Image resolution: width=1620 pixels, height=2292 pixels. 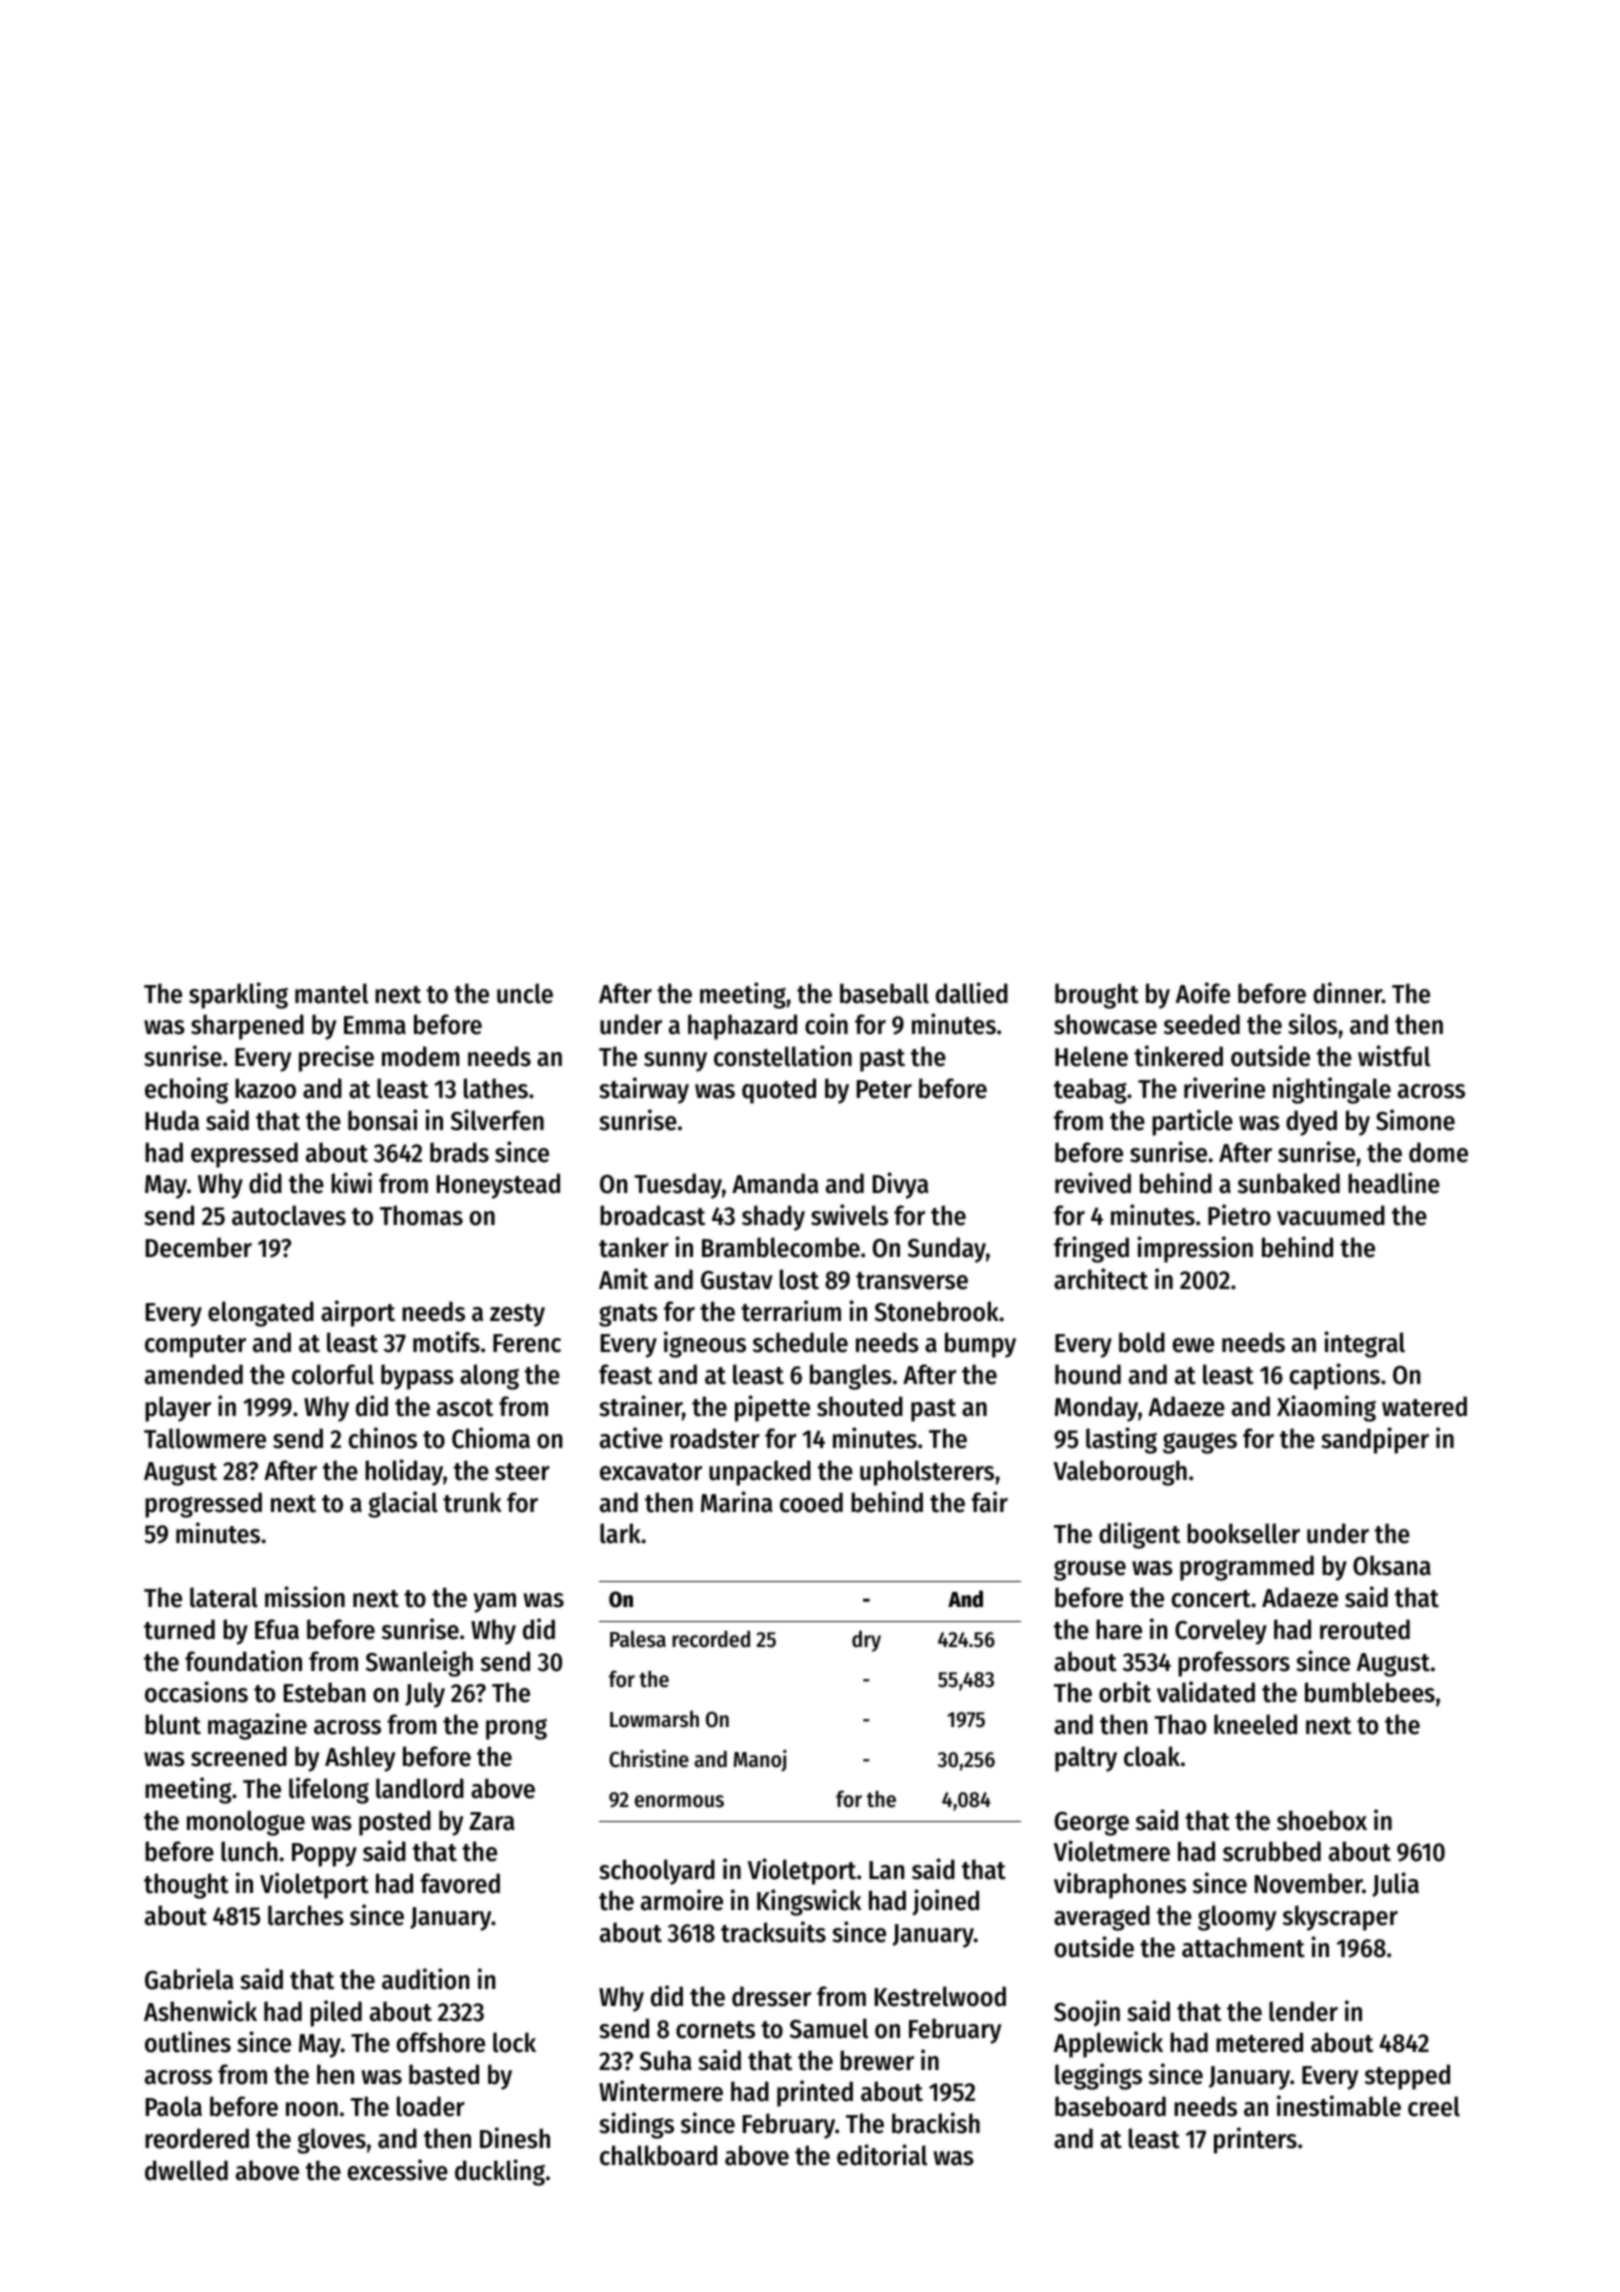 What do you see at coordinates (265, 1088) in the screenshot?
I see `kazoo` at bounding box center [265, 1088].
